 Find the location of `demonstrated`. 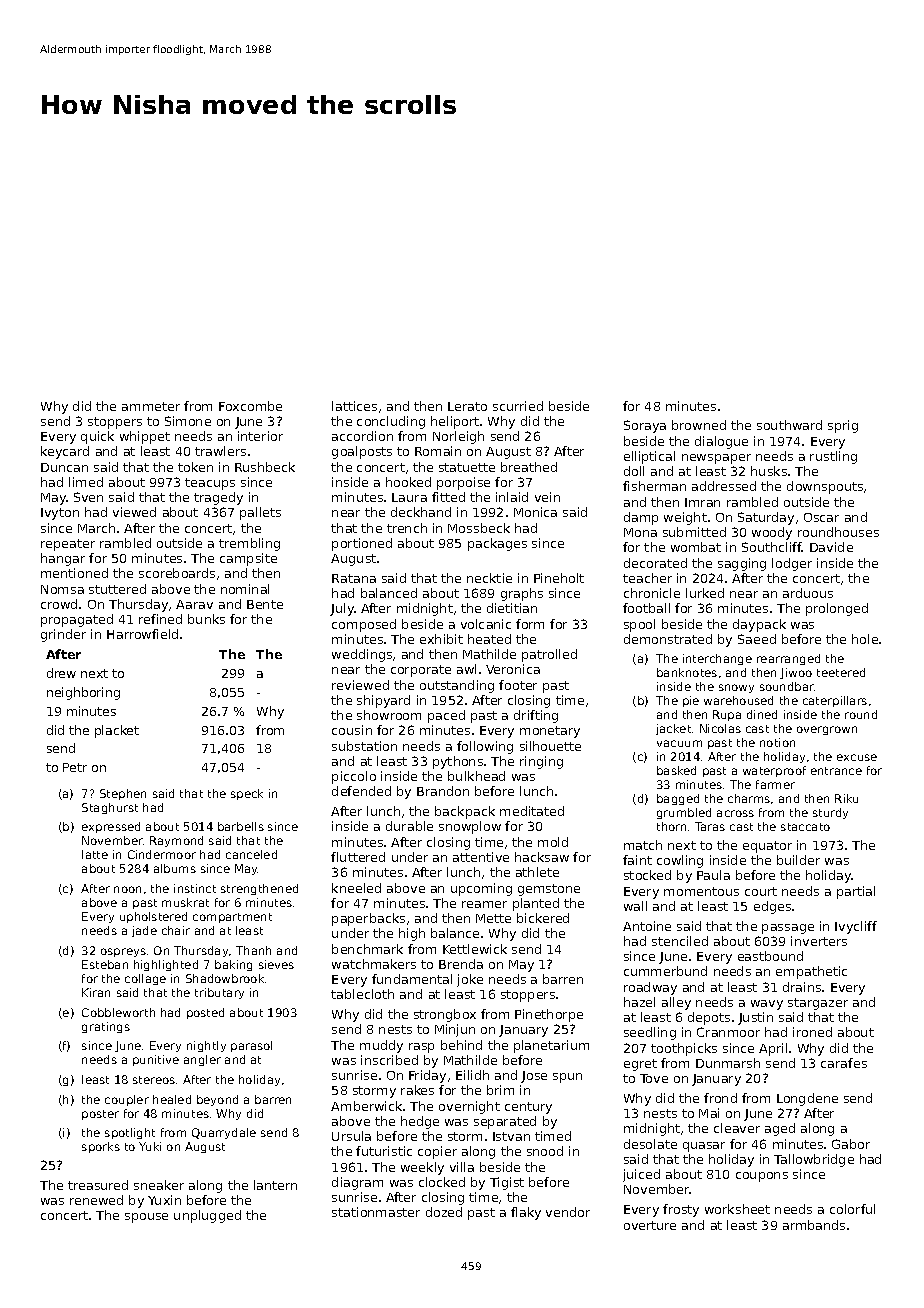

demonstrated is located at coordinates (668, 639).
